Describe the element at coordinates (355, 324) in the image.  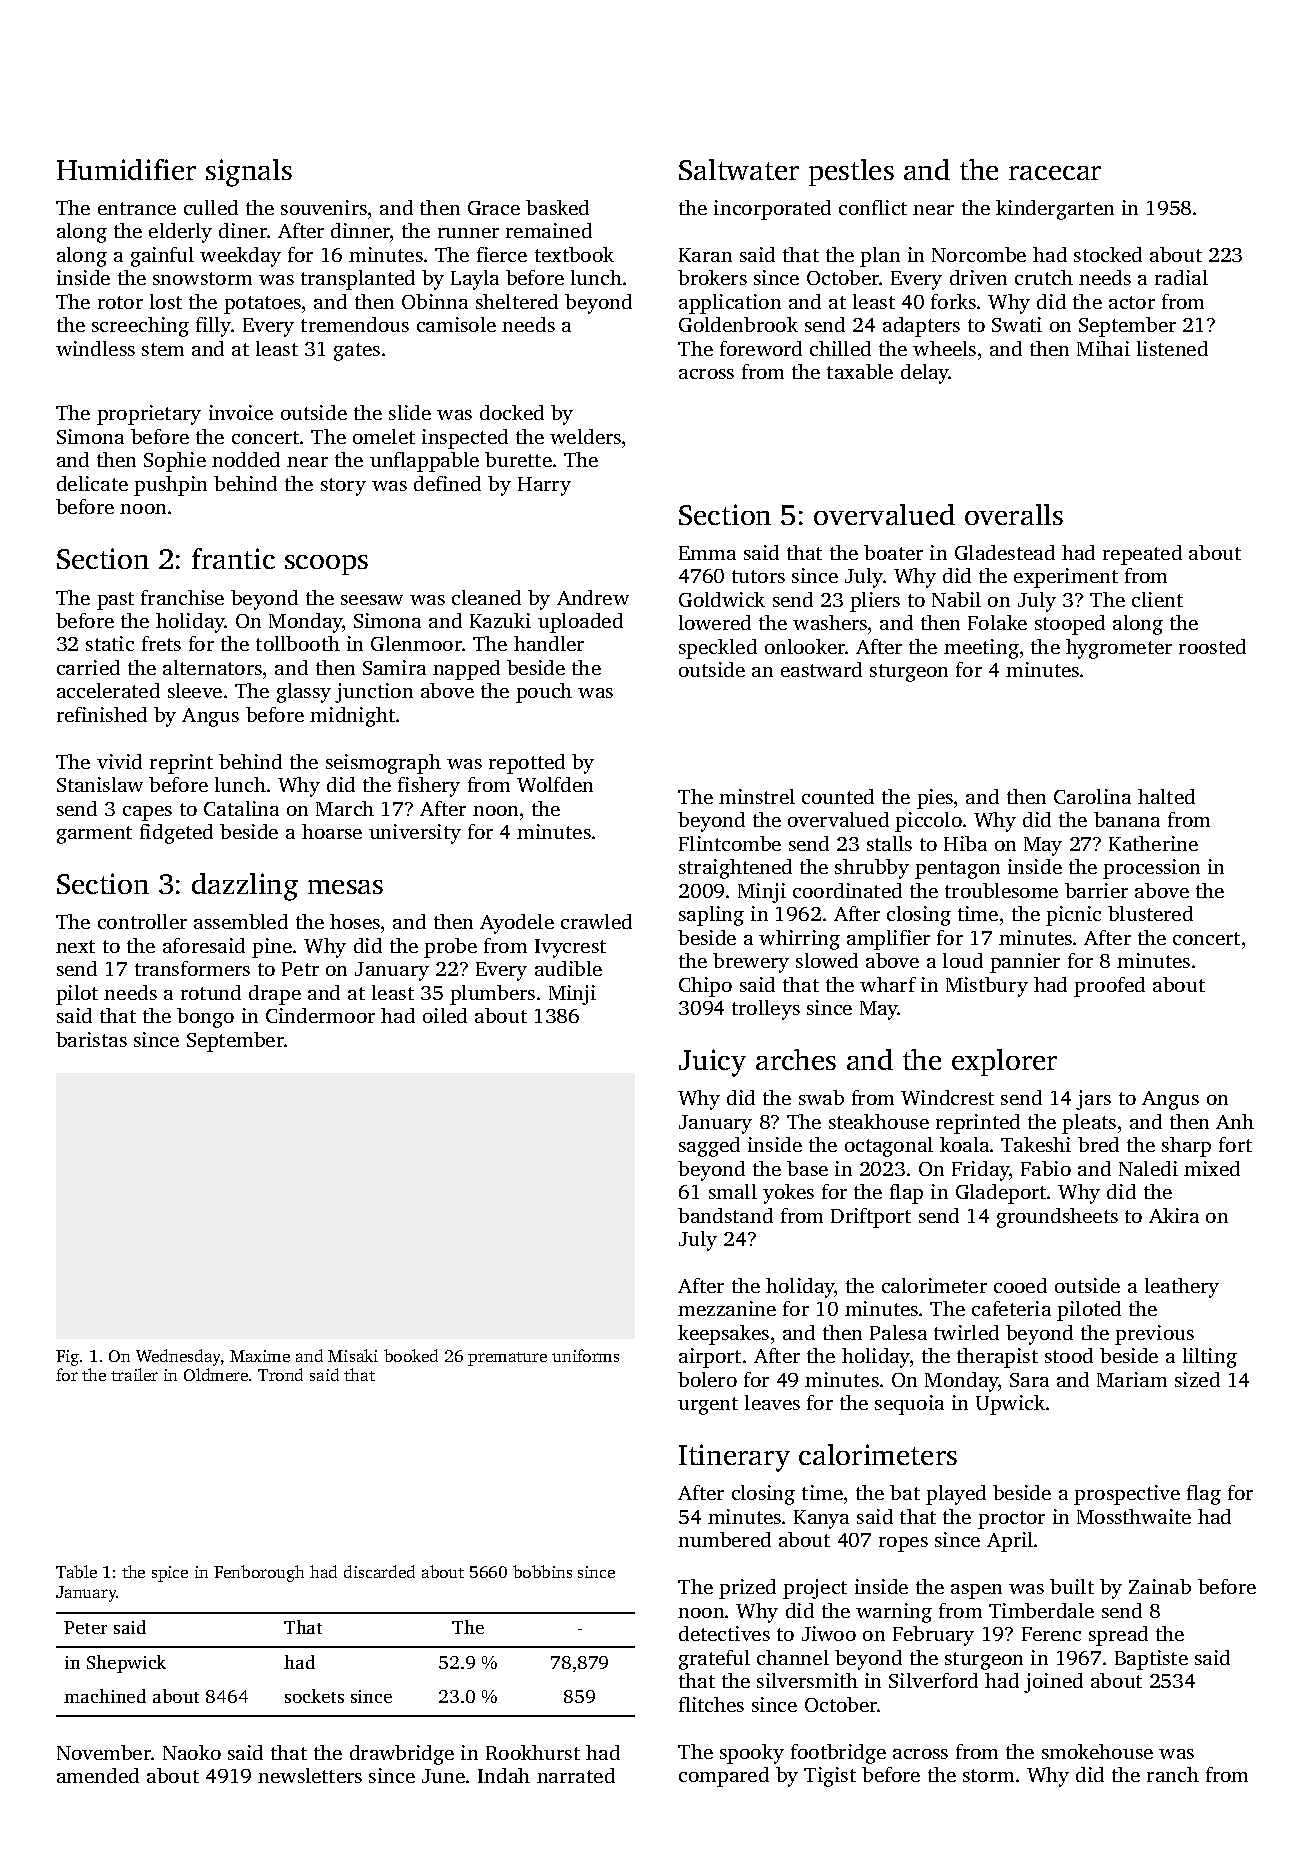
I see `tremendous` at that location.
